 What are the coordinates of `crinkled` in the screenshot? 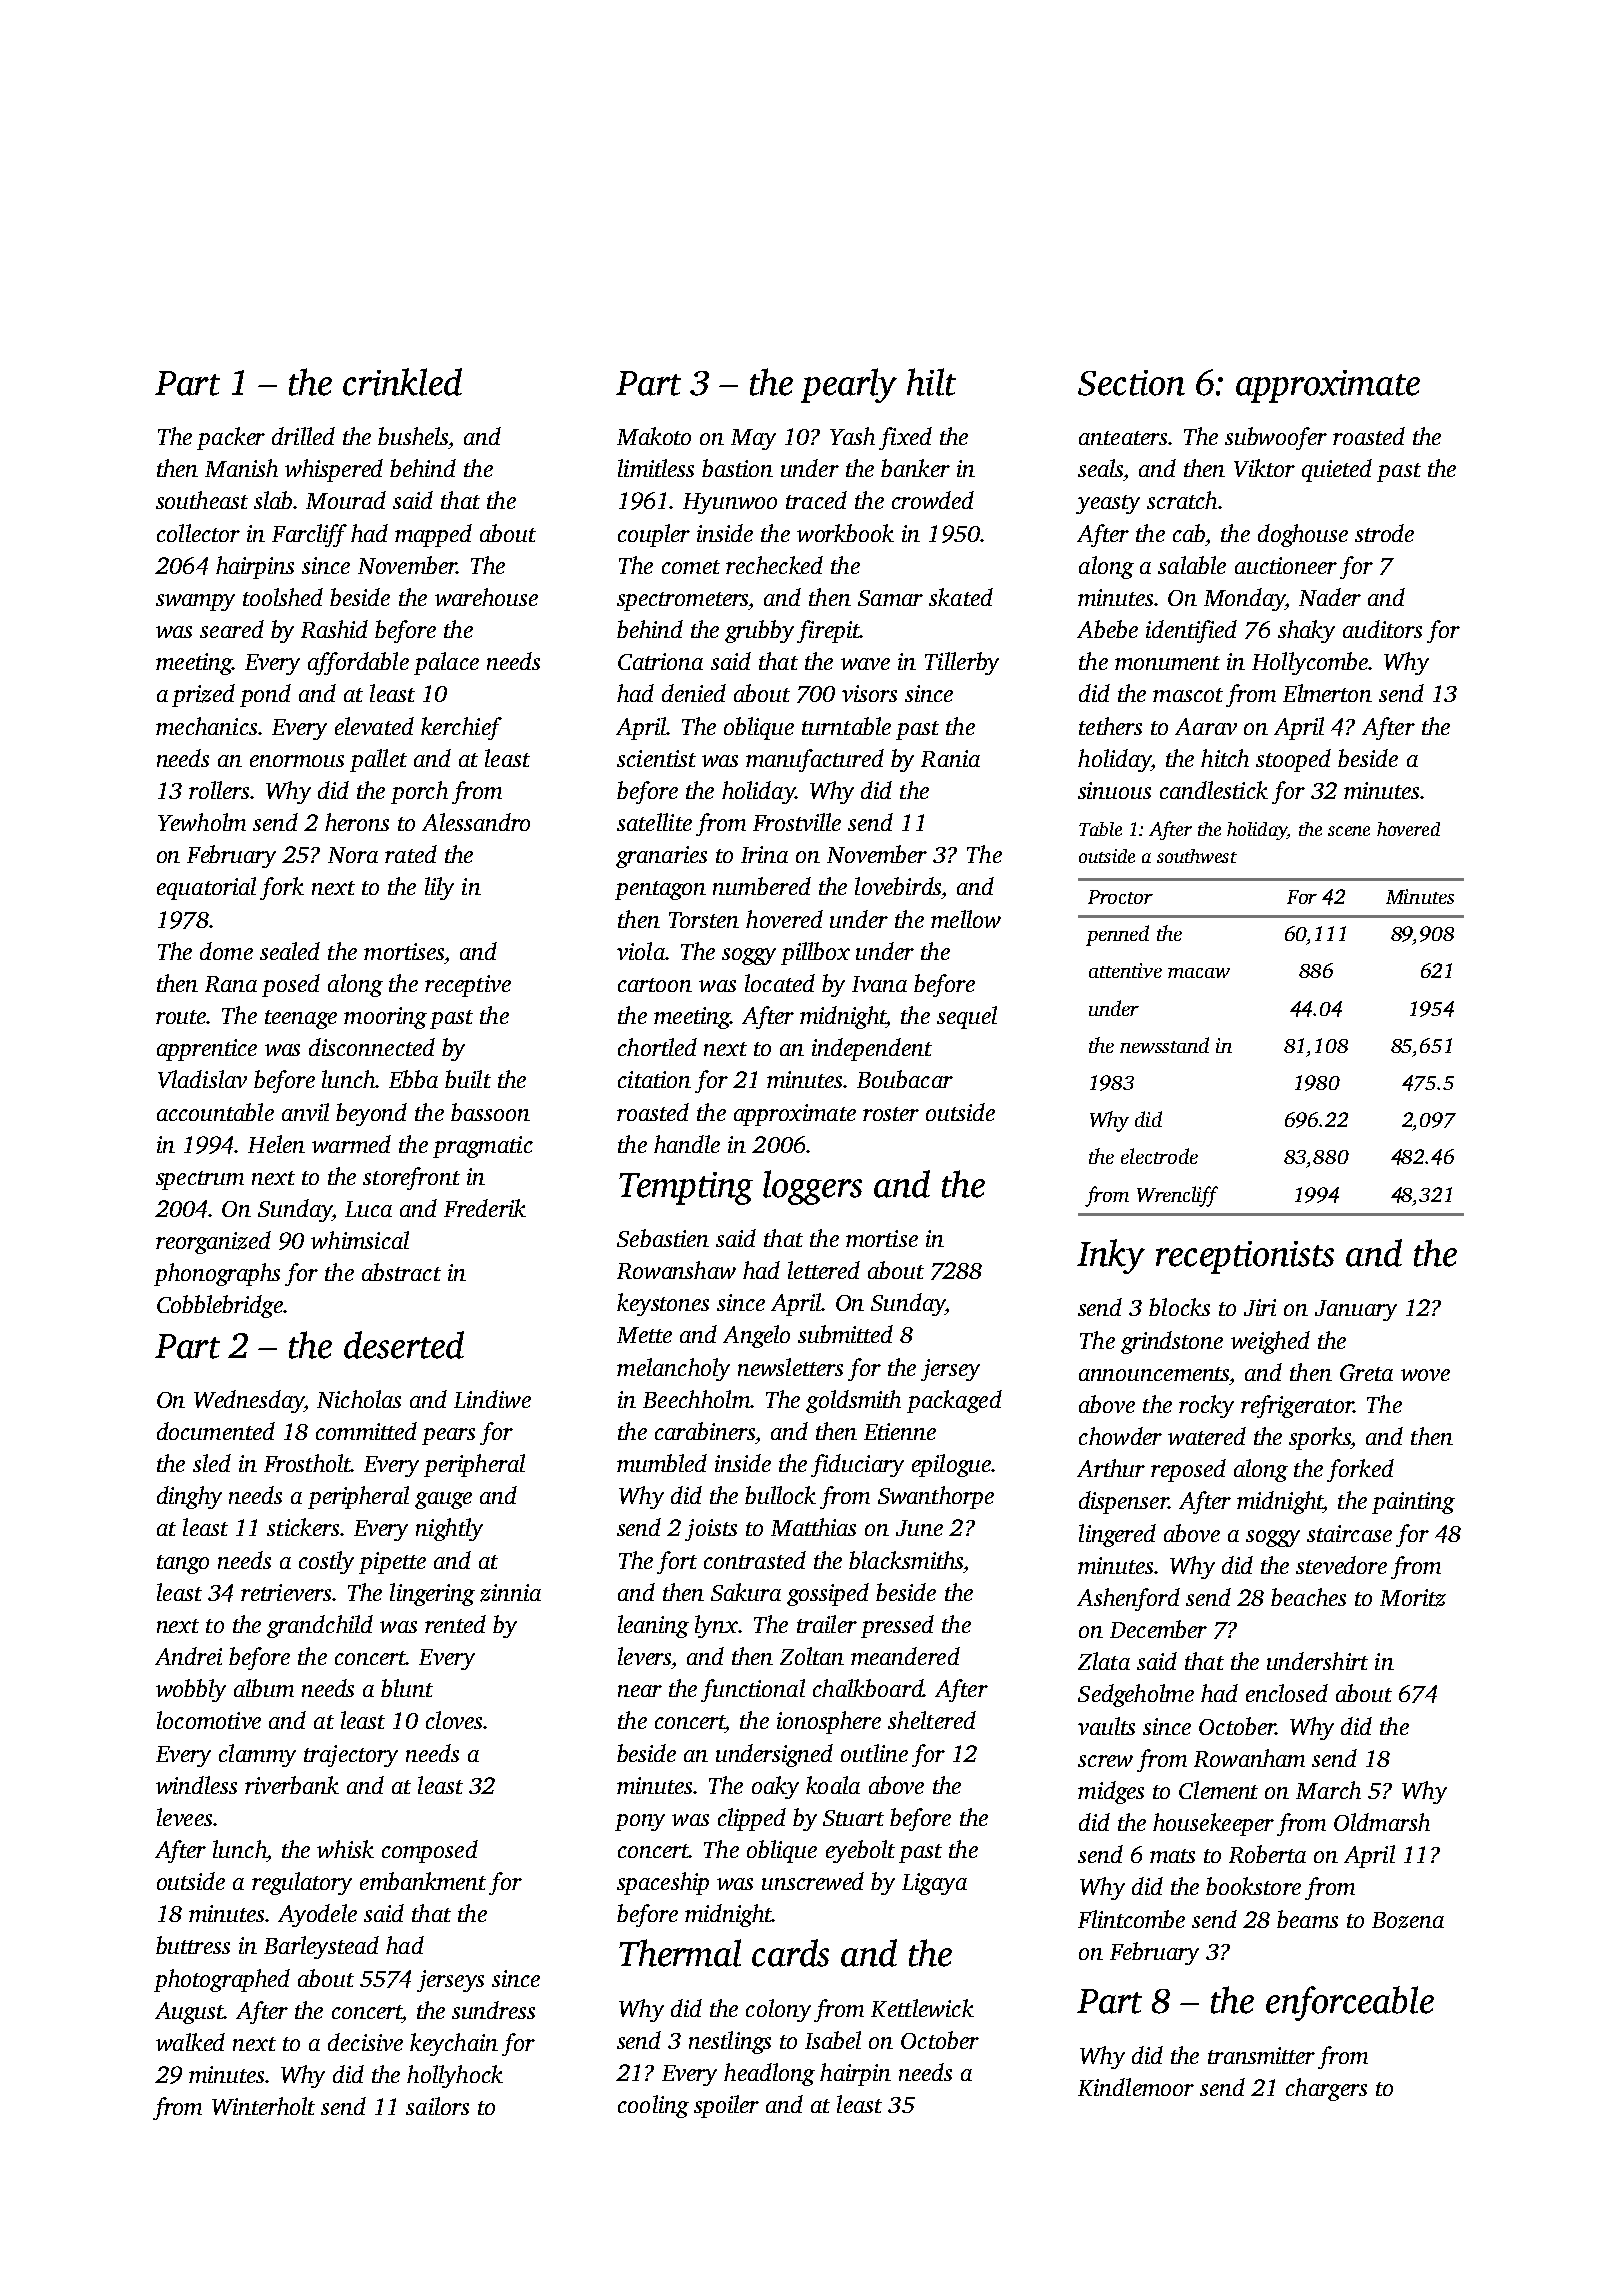 It's located at (402, 382).
